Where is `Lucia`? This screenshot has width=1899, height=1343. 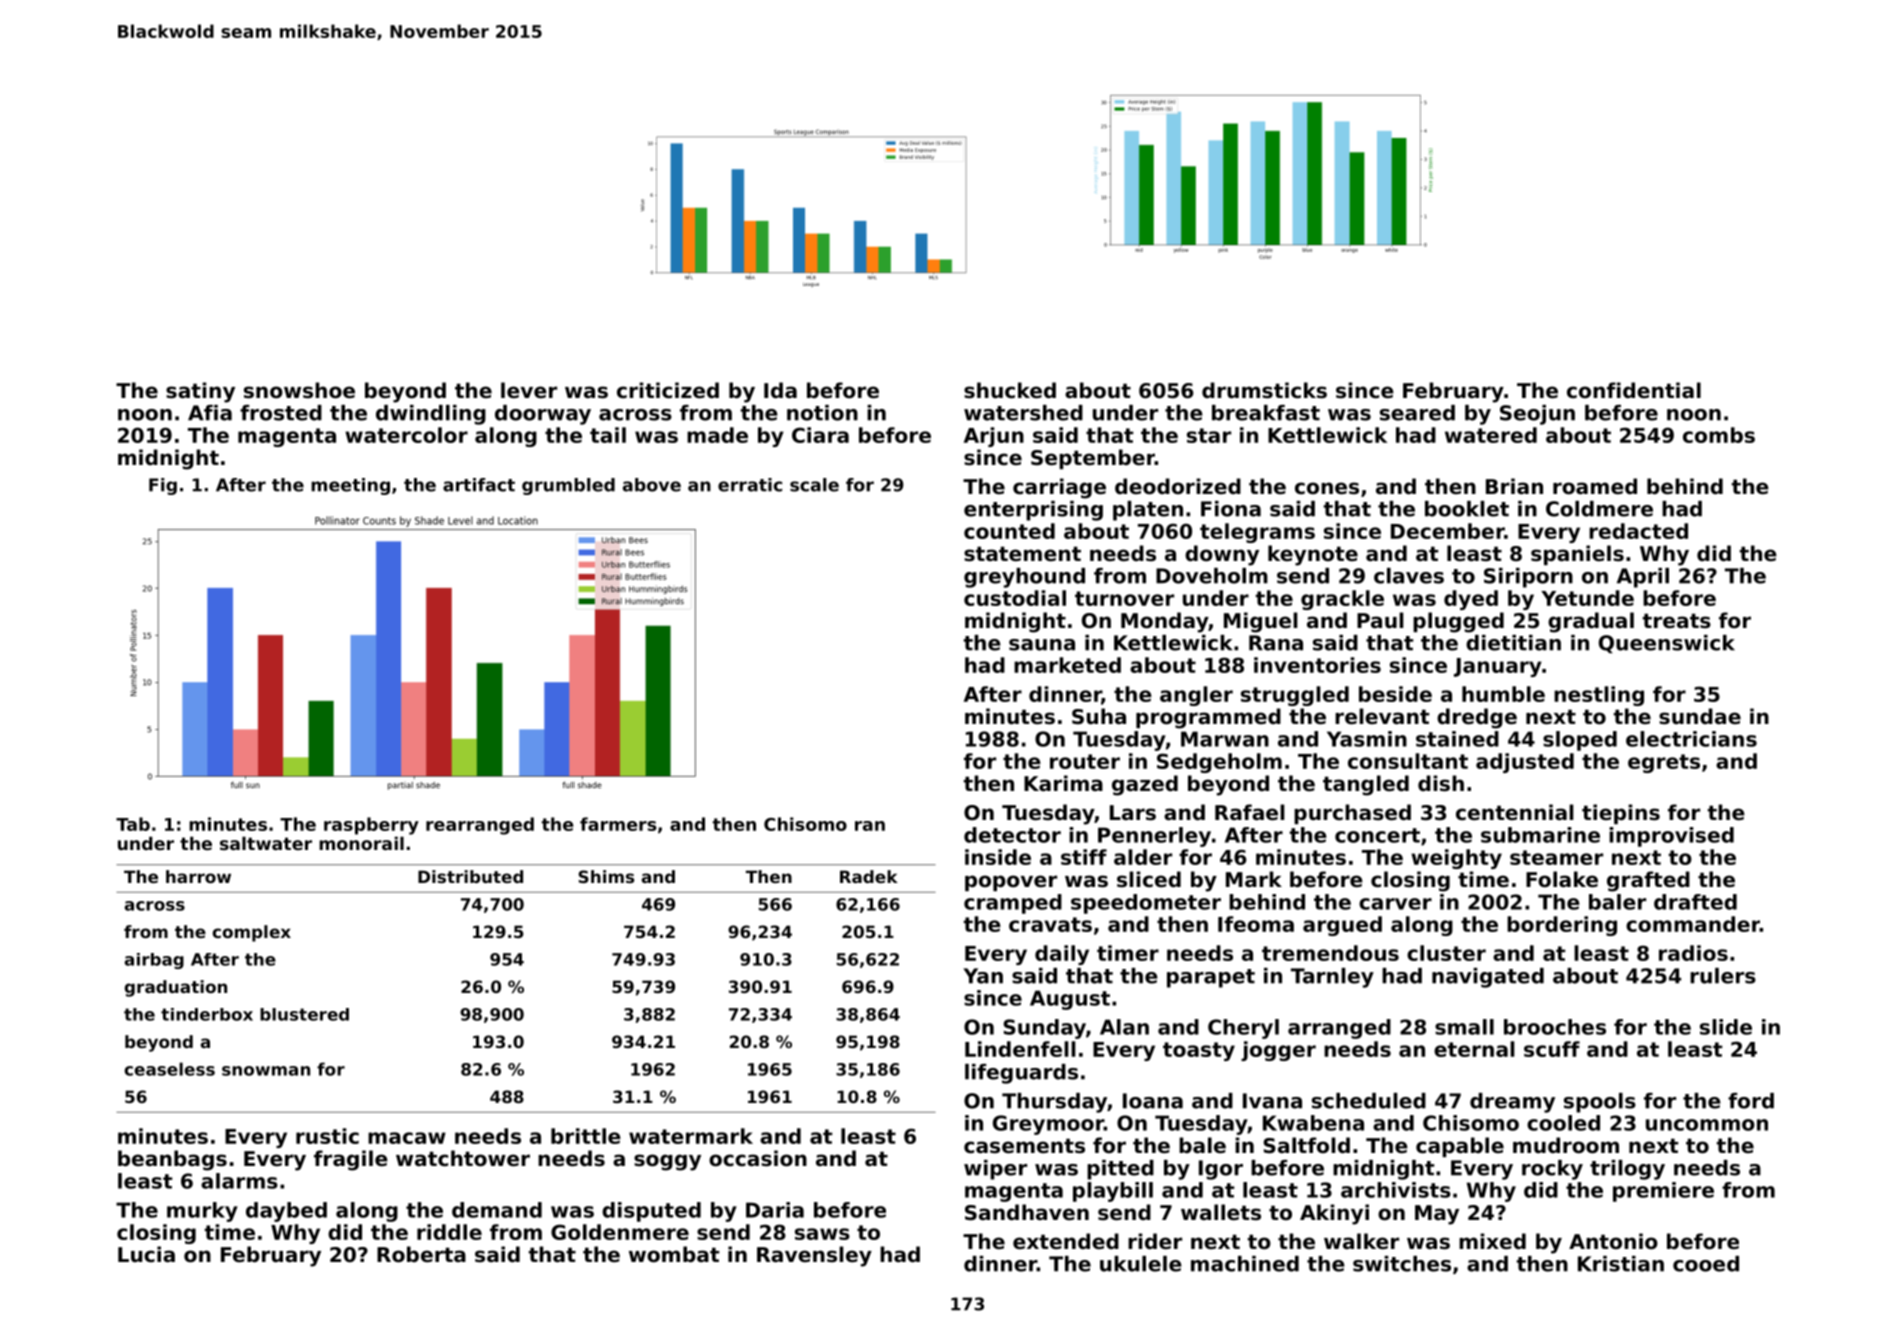 Lucia is located at coordinates (146, 1254).
